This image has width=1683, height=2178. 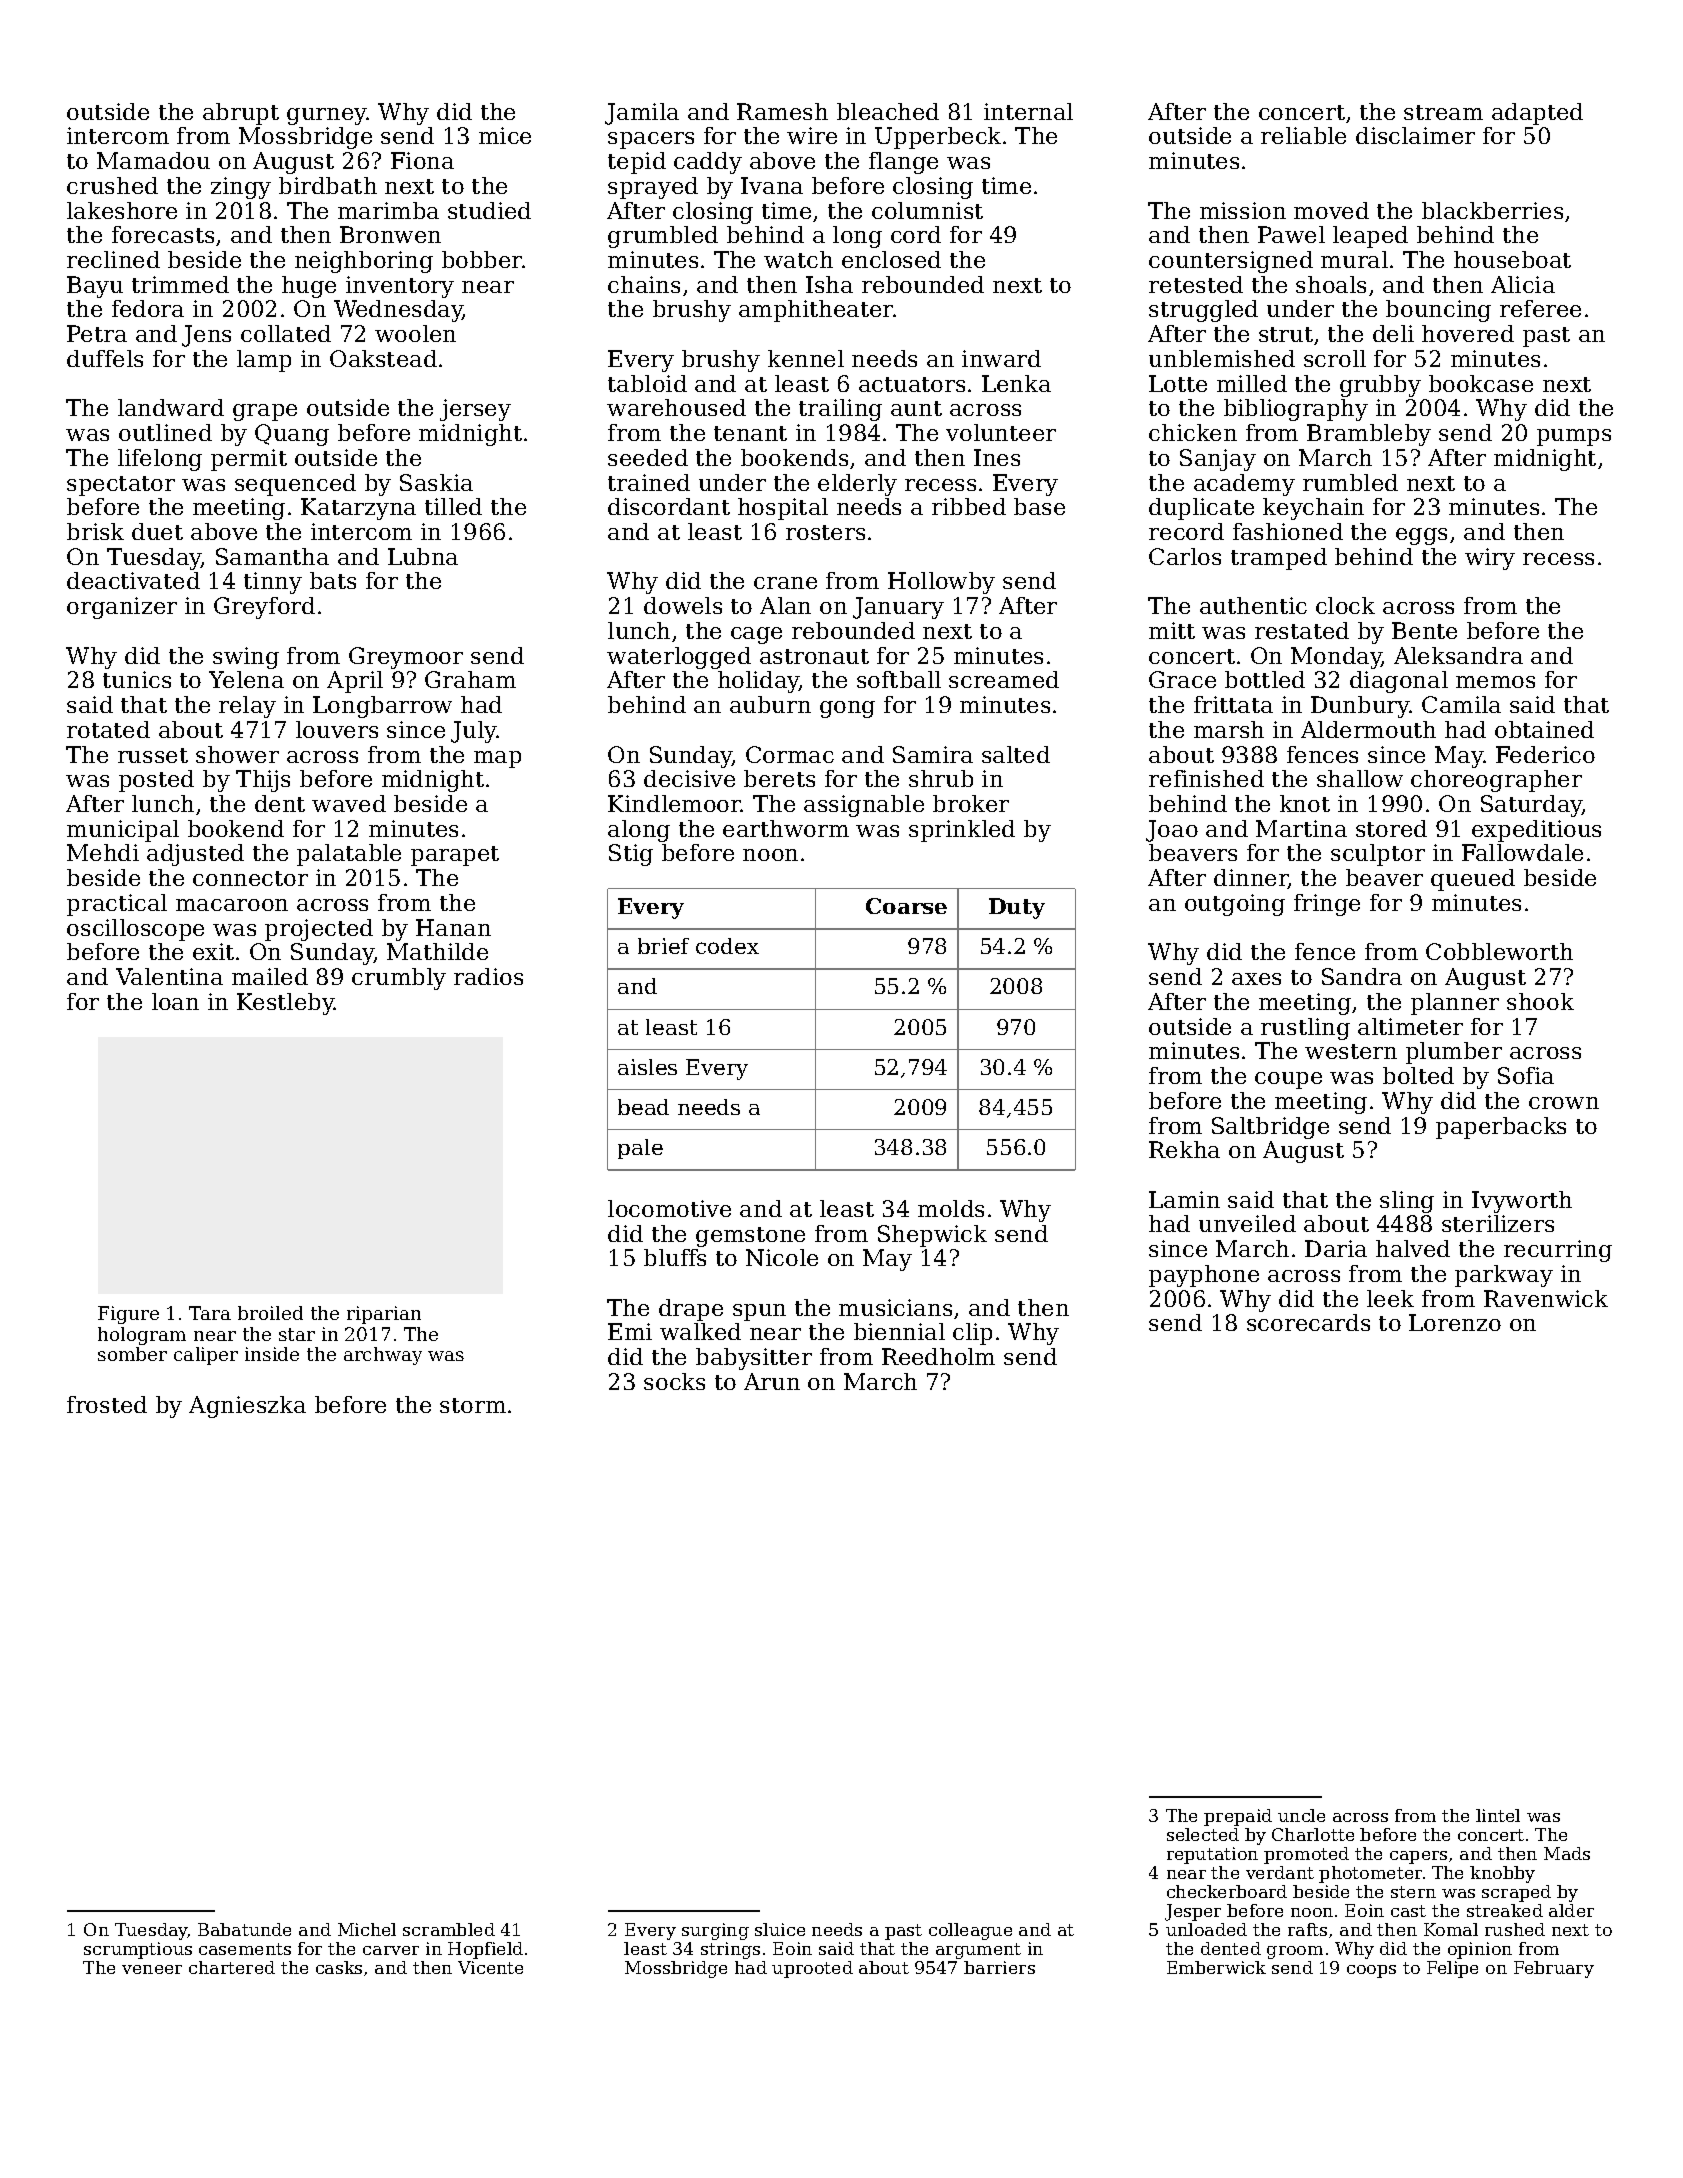 I want to click on Bente, so click(x=1424, y=630).
